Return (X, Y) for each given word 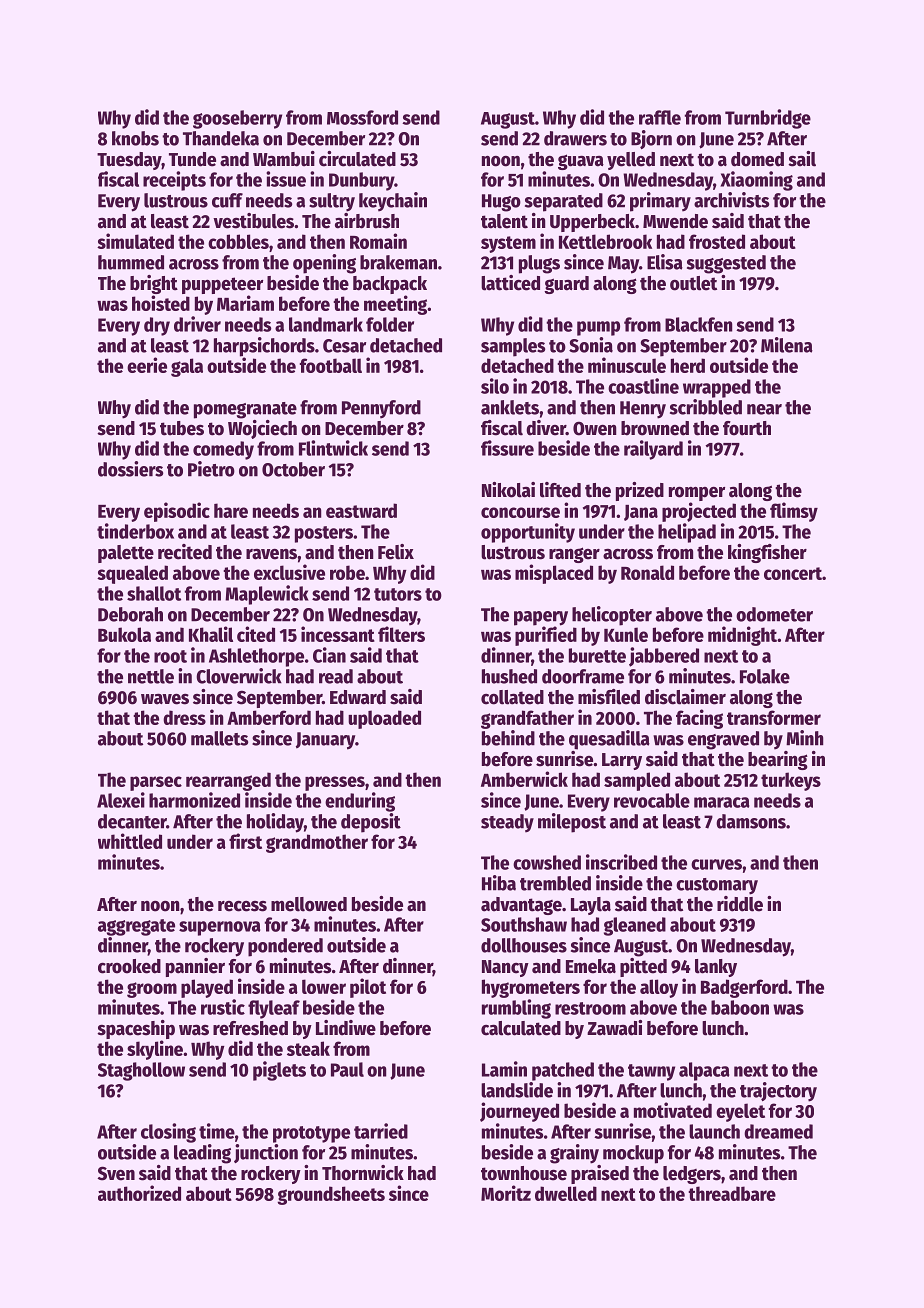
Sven (116, 1173)
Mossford (362, 117)
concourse (520, 512)
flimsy (794, 512)
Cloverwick (239, 676)
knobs (135, 138)
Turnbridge (768, 119)
